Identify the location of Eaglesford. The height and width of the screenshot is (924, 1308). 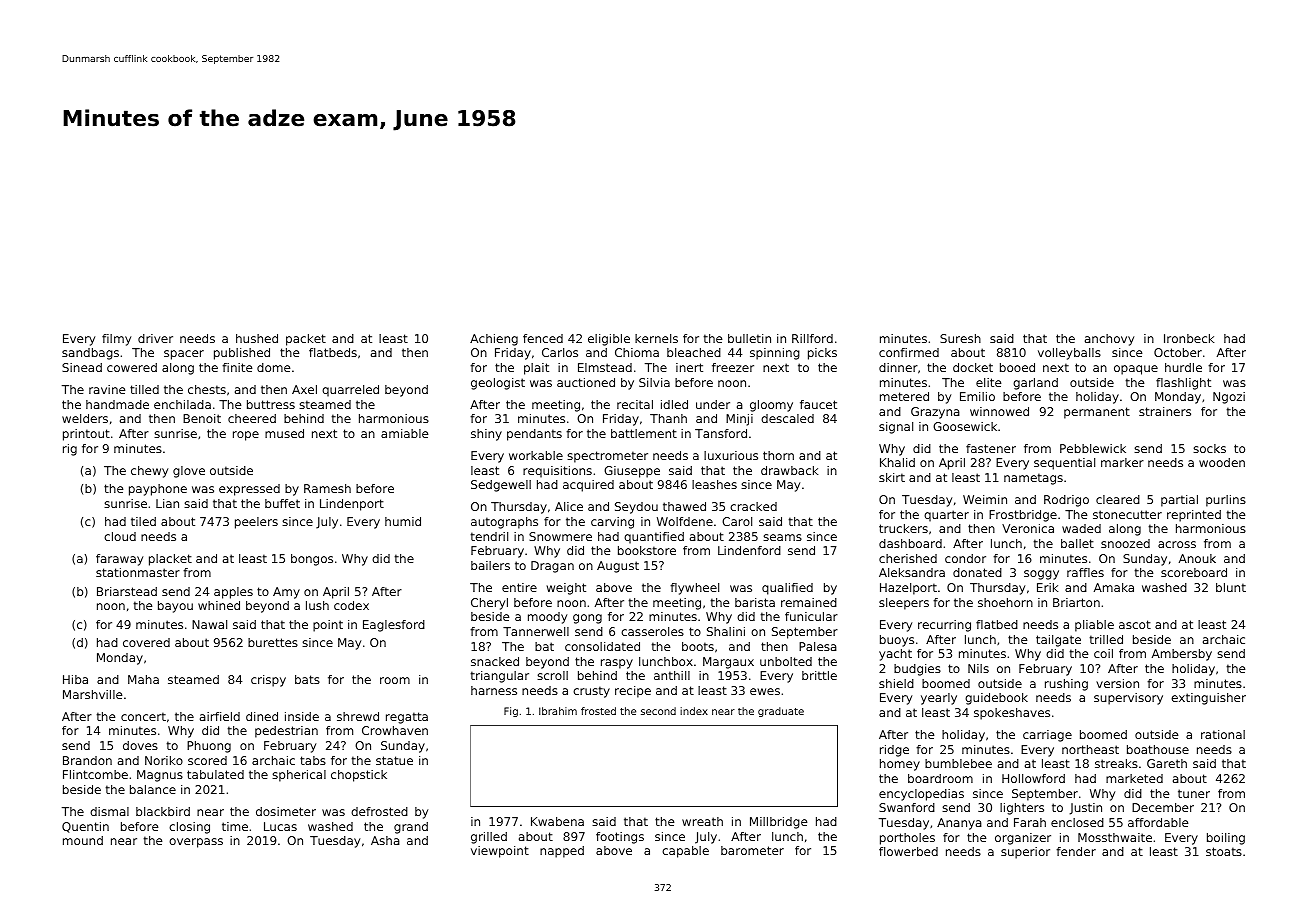
(394, 626).
